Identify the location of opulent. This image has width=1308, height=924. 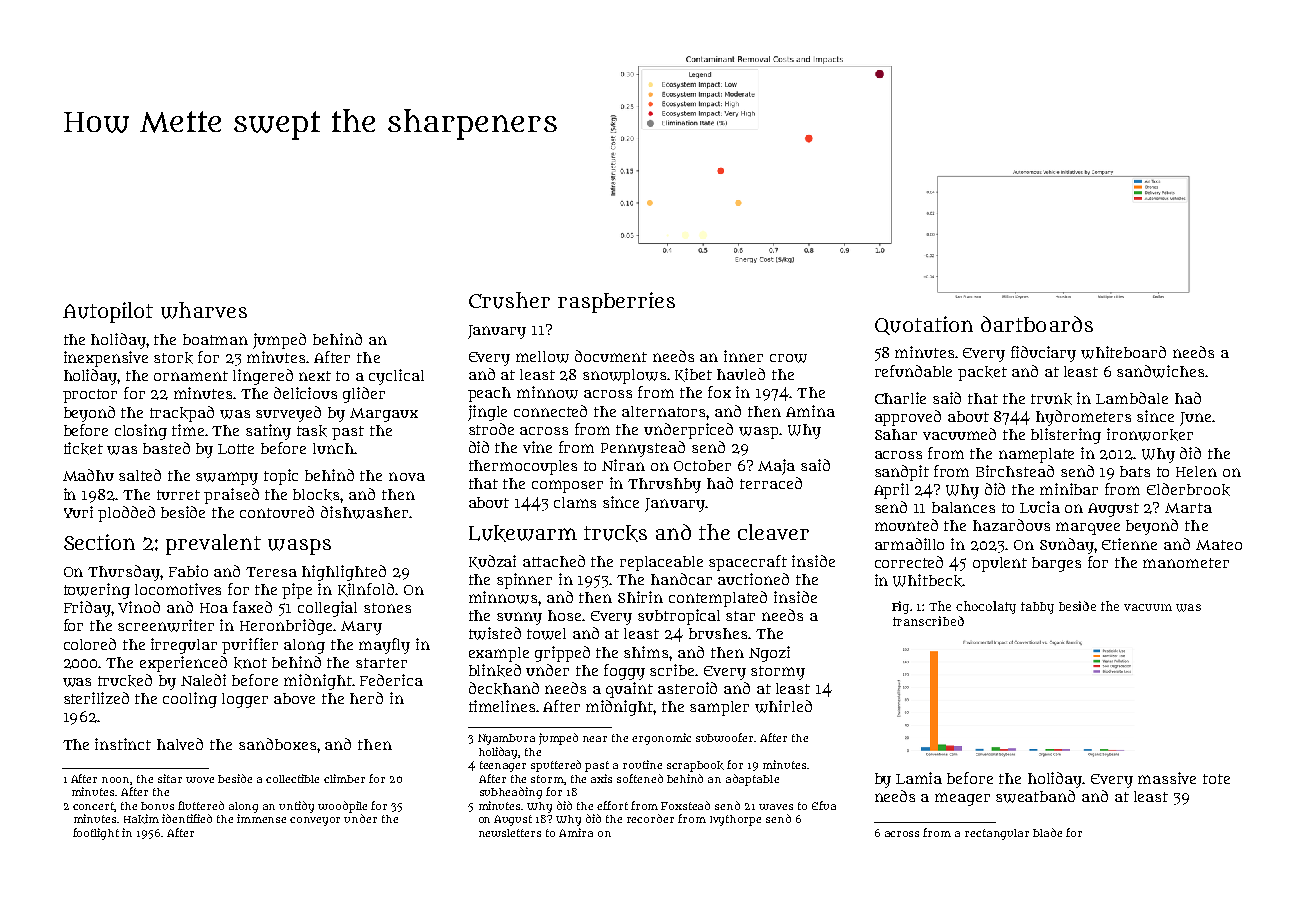
(1000, 564).
